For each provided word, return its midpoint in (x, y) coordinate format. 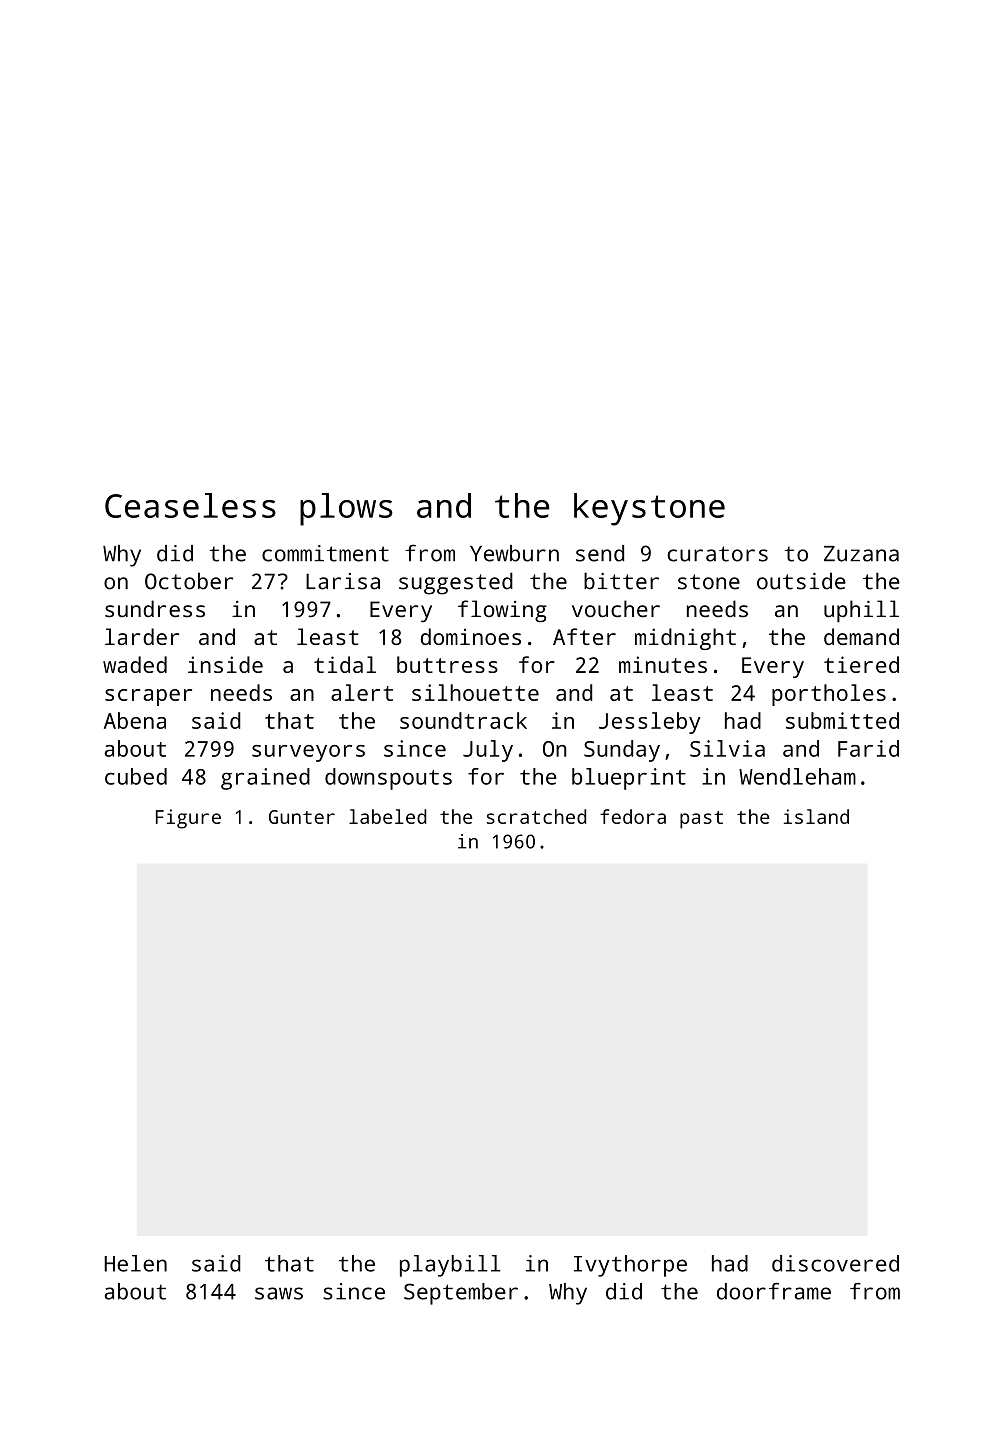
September (461, 1294)
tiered (861, 664)
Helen (135, 1263)
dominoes (471, 636)
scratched (536, 816)
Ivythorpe (630, 1266)
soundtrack (463, 720)
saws (279, 1293)
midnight (685, 639)
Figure (188, 819)
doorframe (774, 1291)
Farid (868, 748)
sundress (155, 609)
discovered (835, 1263)
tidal (345, 664)
